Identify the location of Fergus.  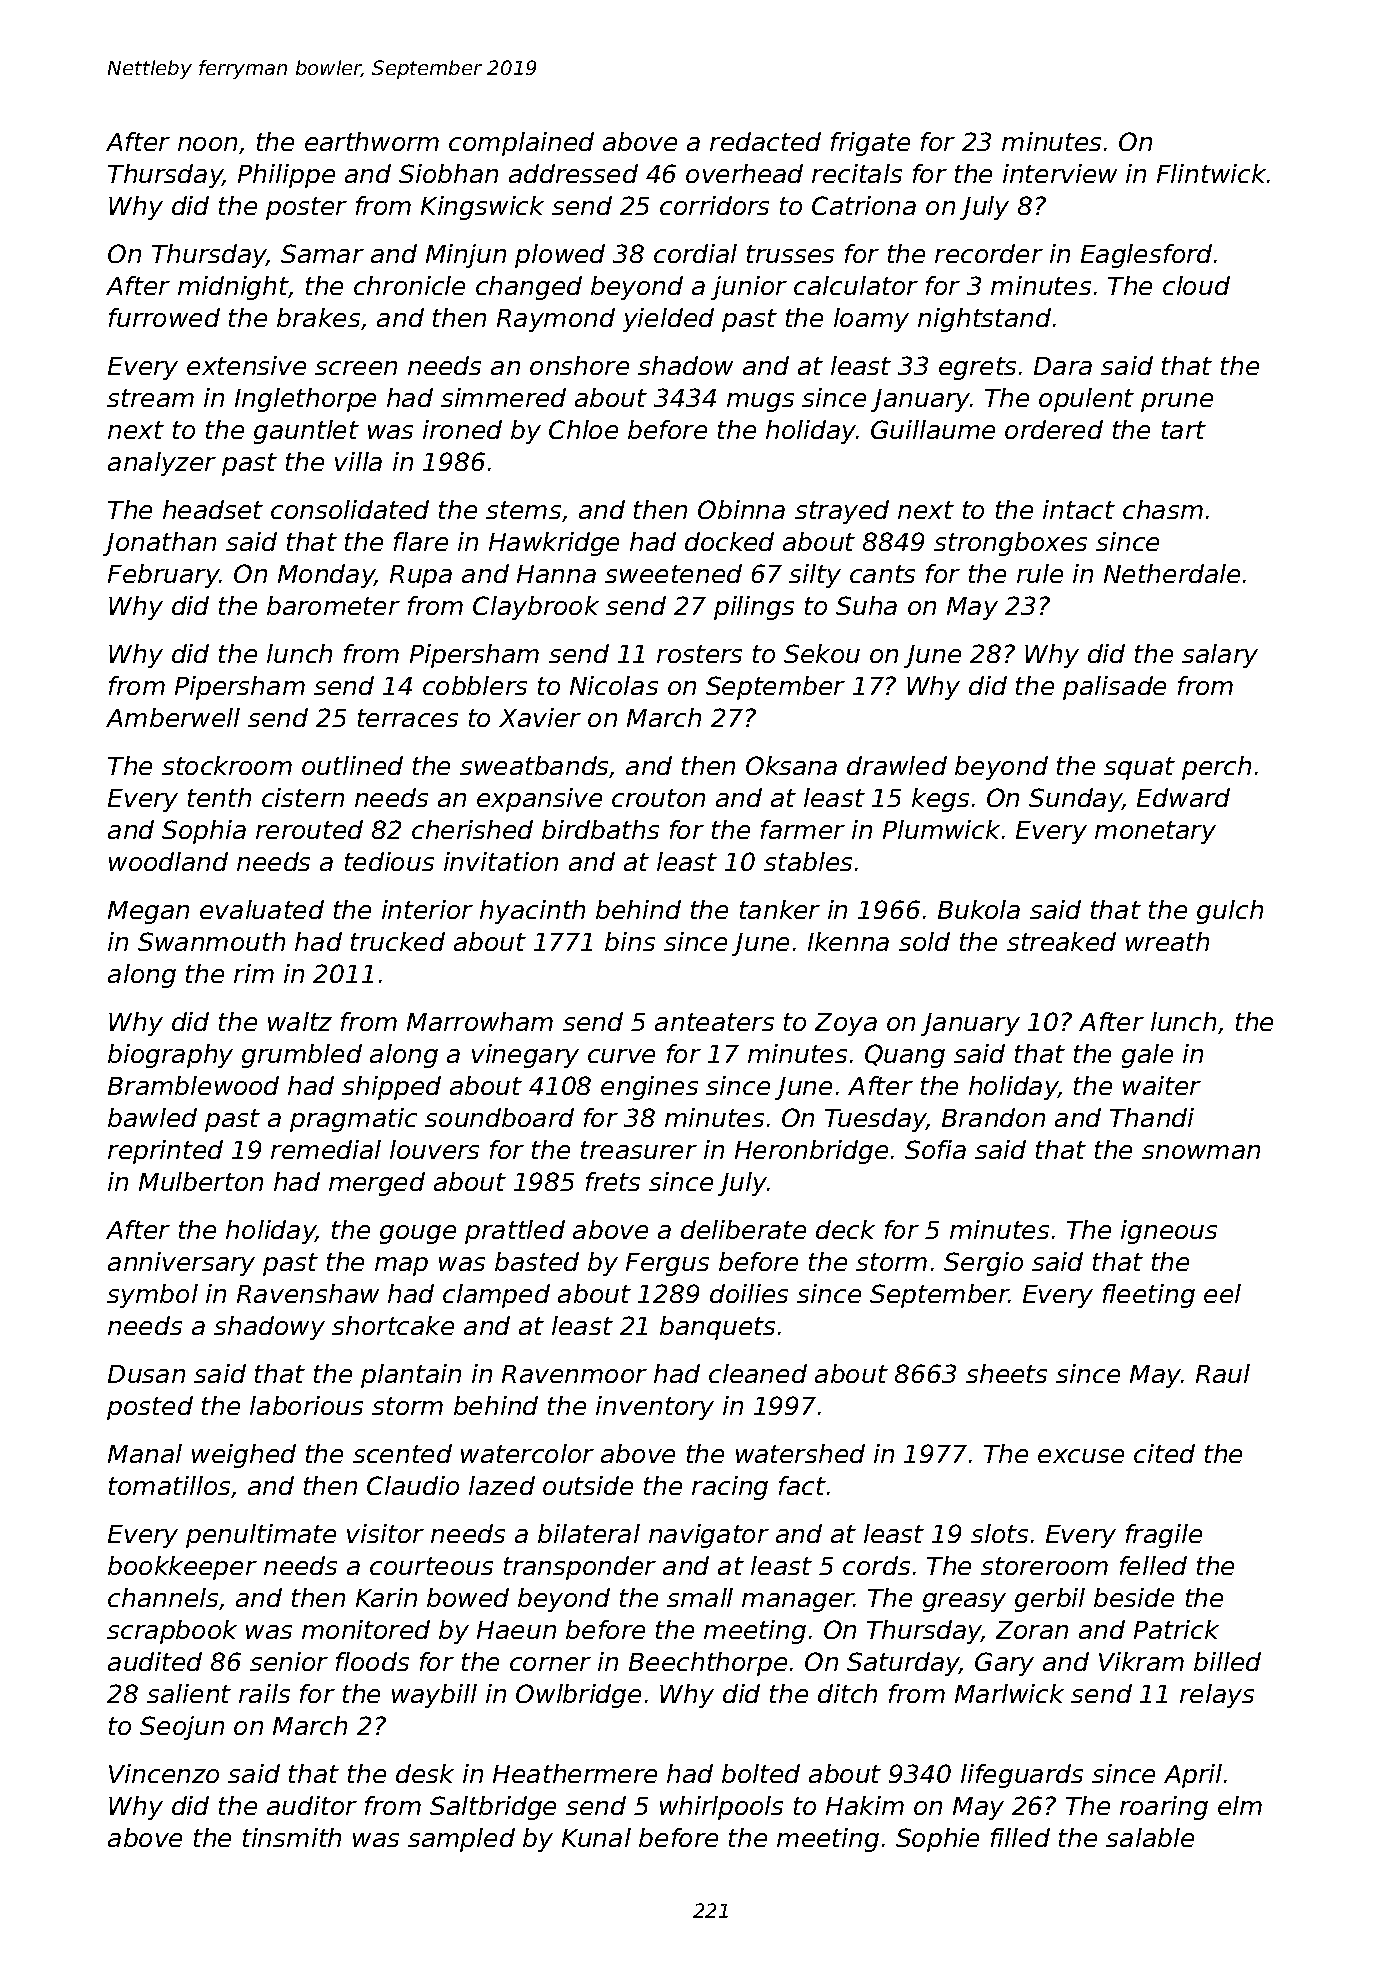
(667, 1264).
